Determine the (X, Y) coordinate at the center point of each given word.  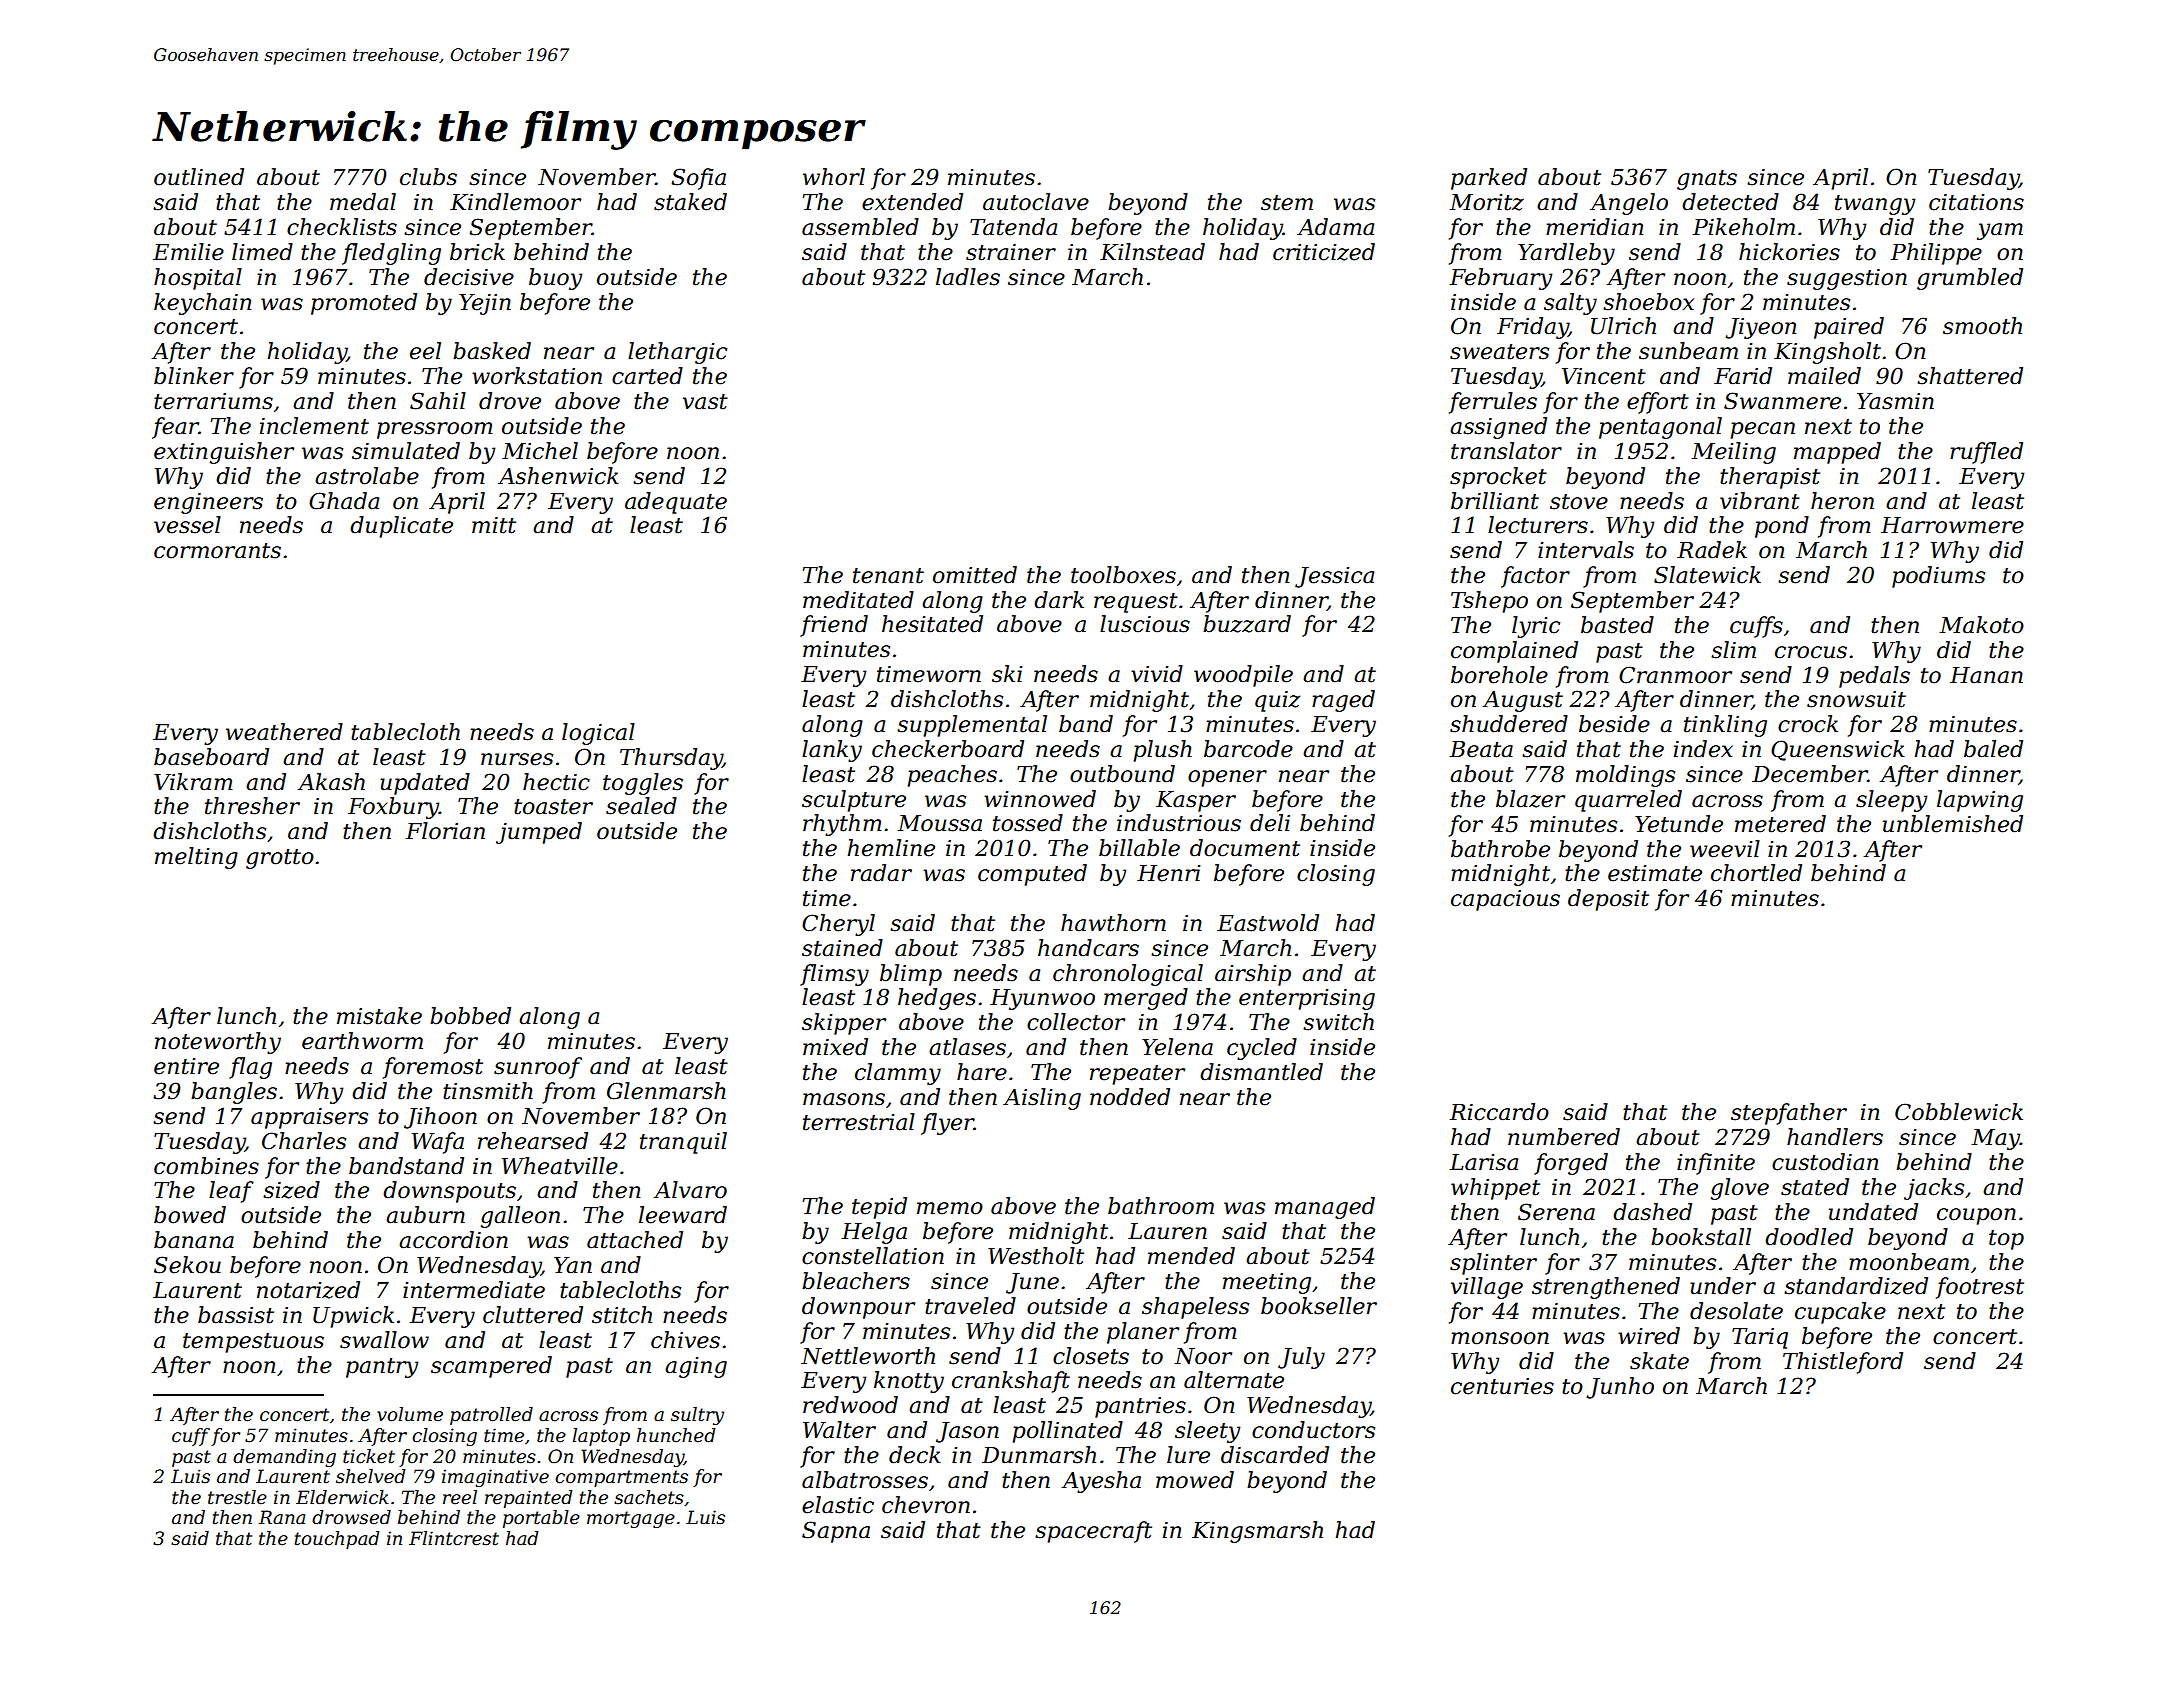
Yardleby (1566, 254)
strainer (1011, 252)
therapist (1770, 478)
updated (425, 784)
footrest (1980, 1288)
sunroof (538, 1068)
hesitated (932, 624)
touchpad (337, 1540)
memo (950, 1208)
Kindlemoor (515, 202)
